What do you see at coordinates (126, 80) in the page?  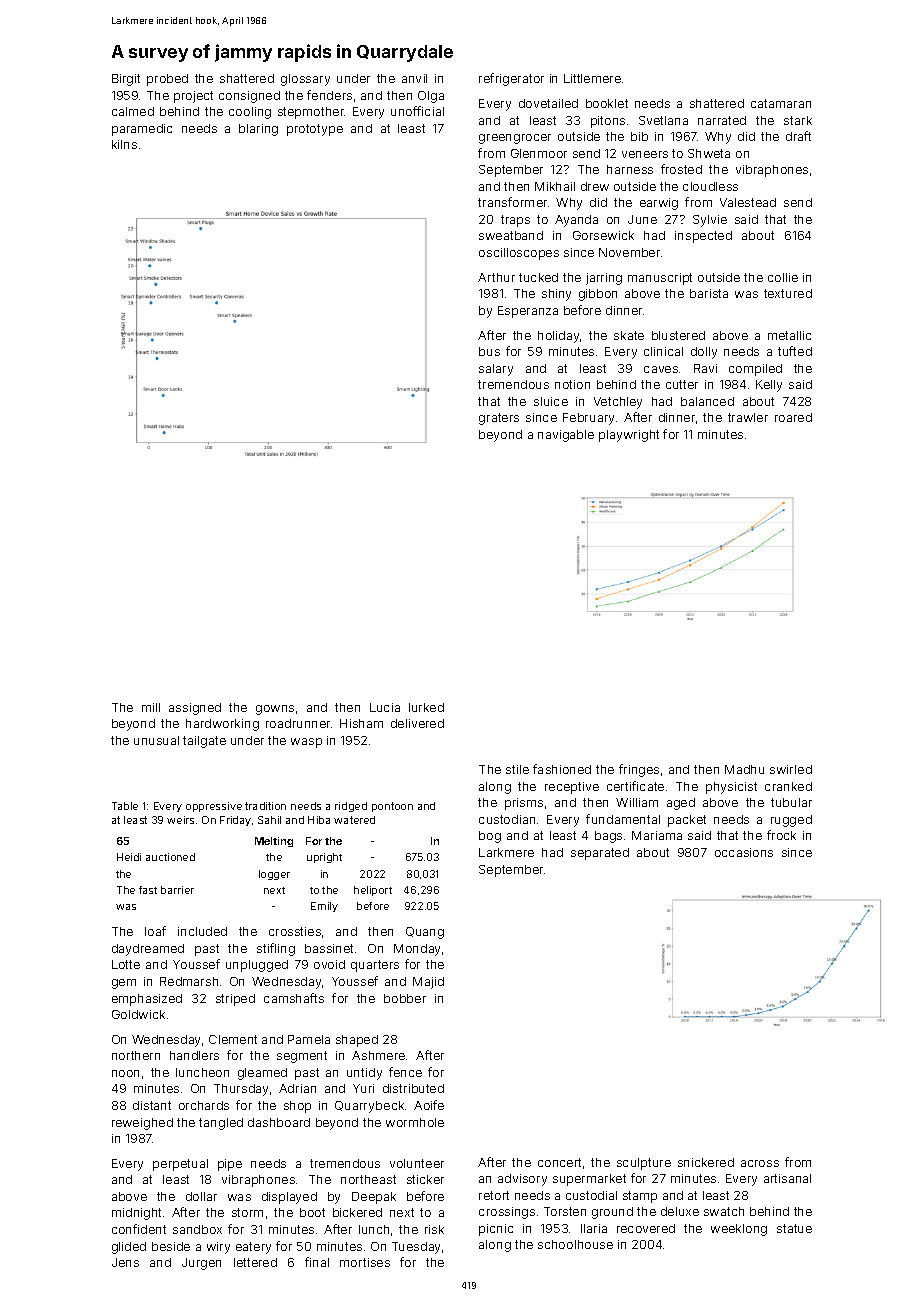 I see `Birgit` at bounding box center [126, 80].
